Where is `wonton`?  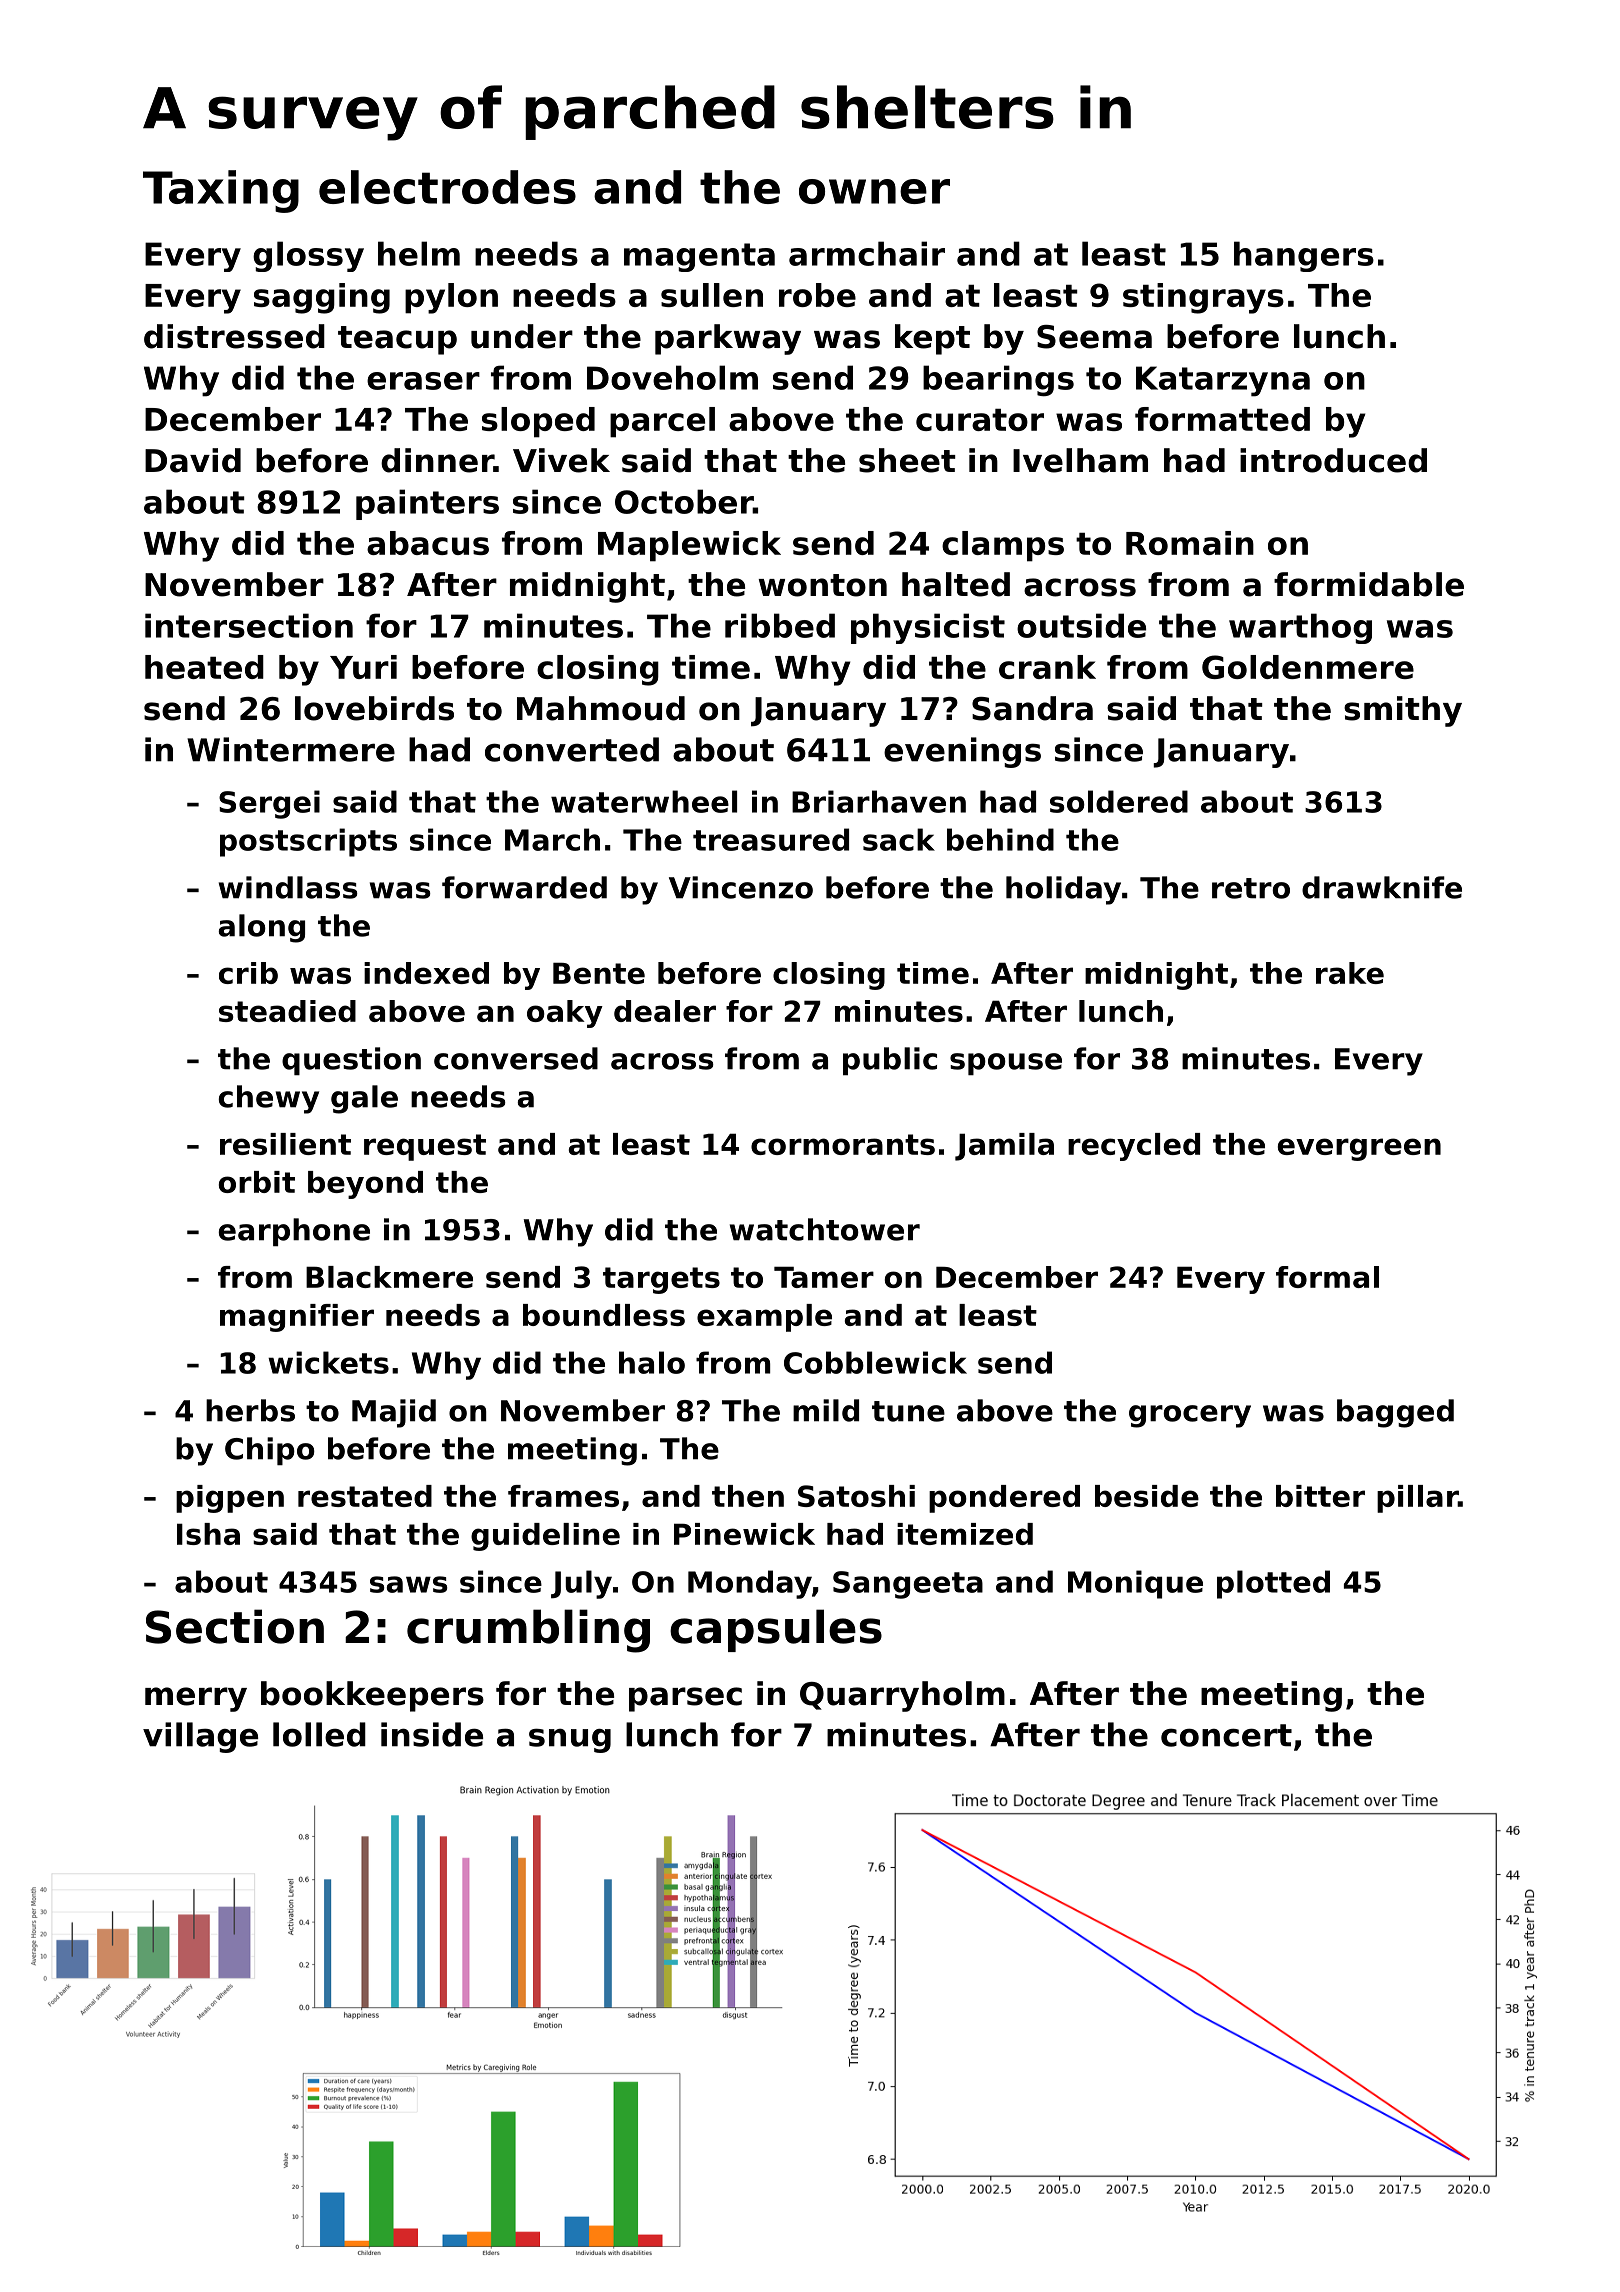
wonton is located at coordinates (823, 585).
